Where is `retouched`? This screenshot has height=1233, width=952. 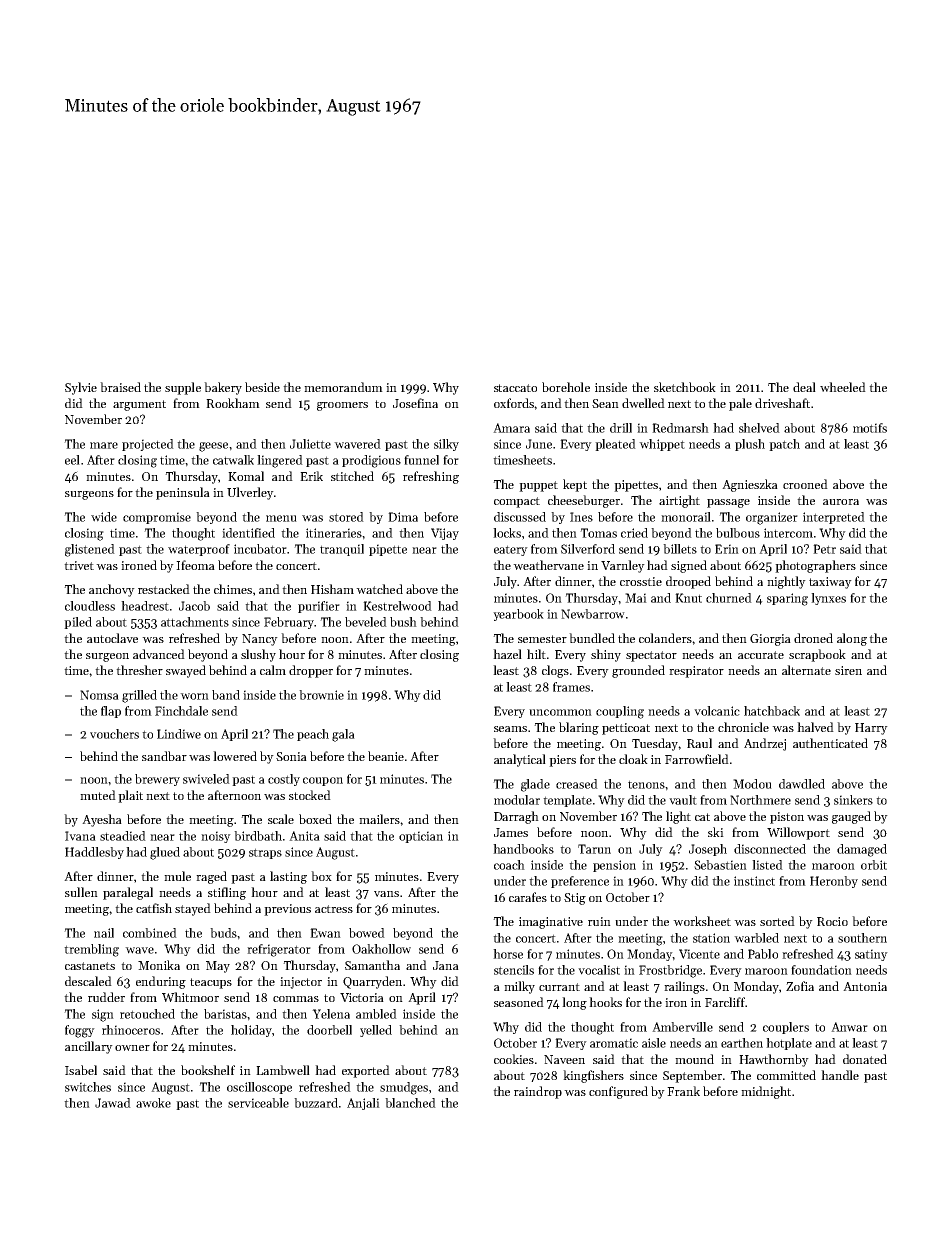 retouched is located at coordinates (147, 1014).
